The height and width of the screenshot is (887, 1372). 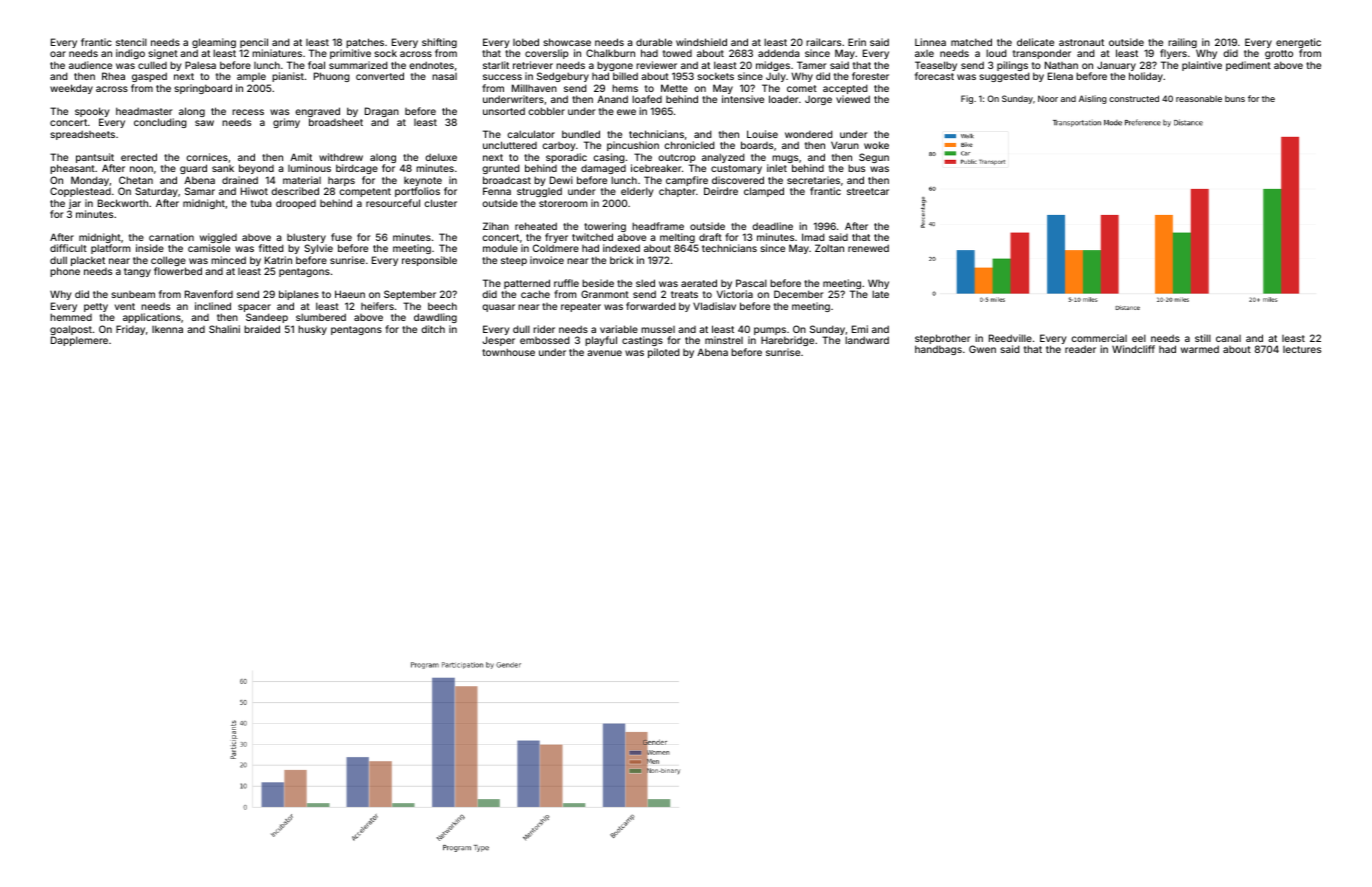 What do you see at coordinates (1081, 42) in the screenshot?
I see `astronaut` at bounding box center [1081, 42].
